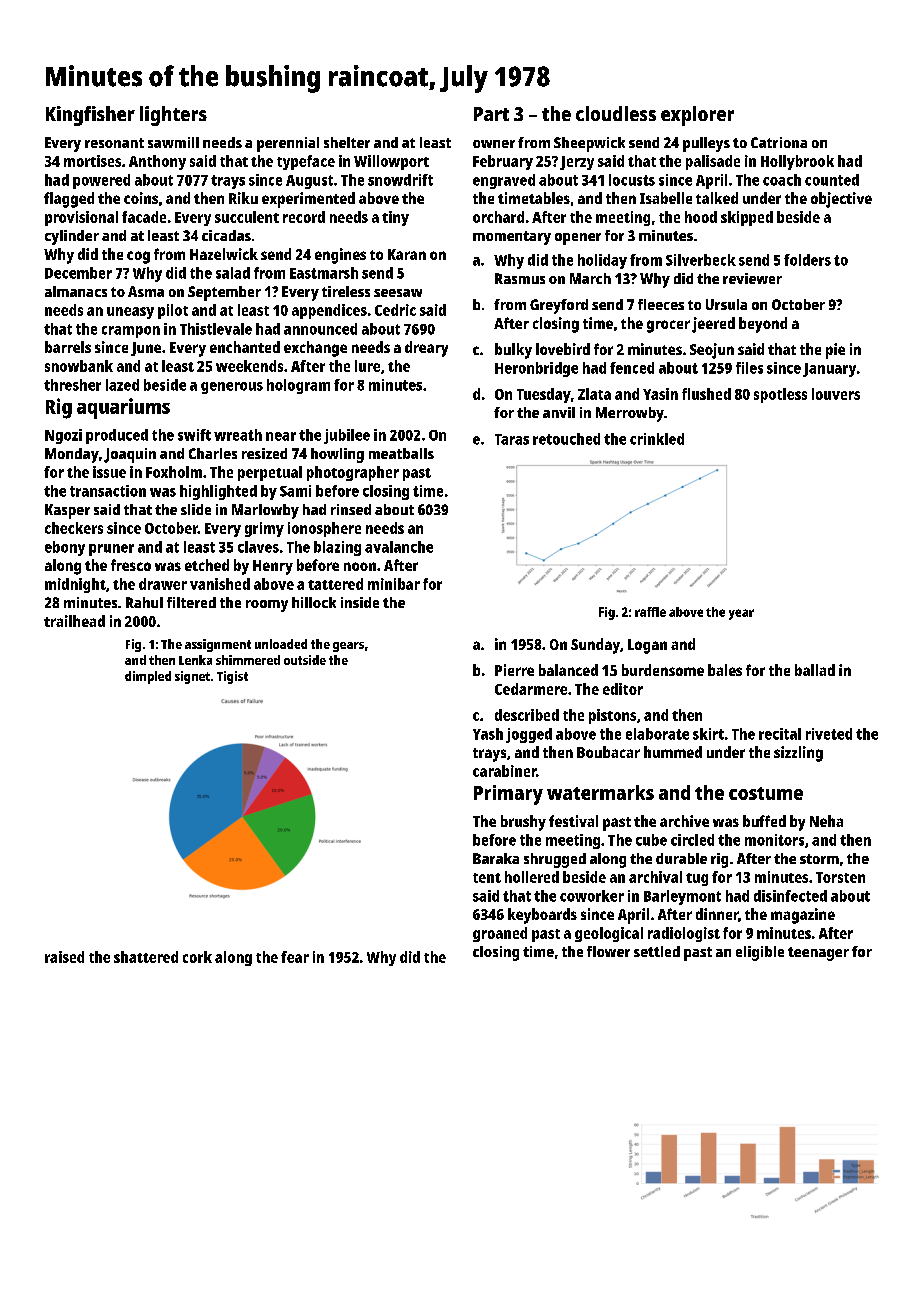 This document has height=1308, width=924. Describe the element at coordinates (496, 858) in the document. I see `Baraka` at that location.
